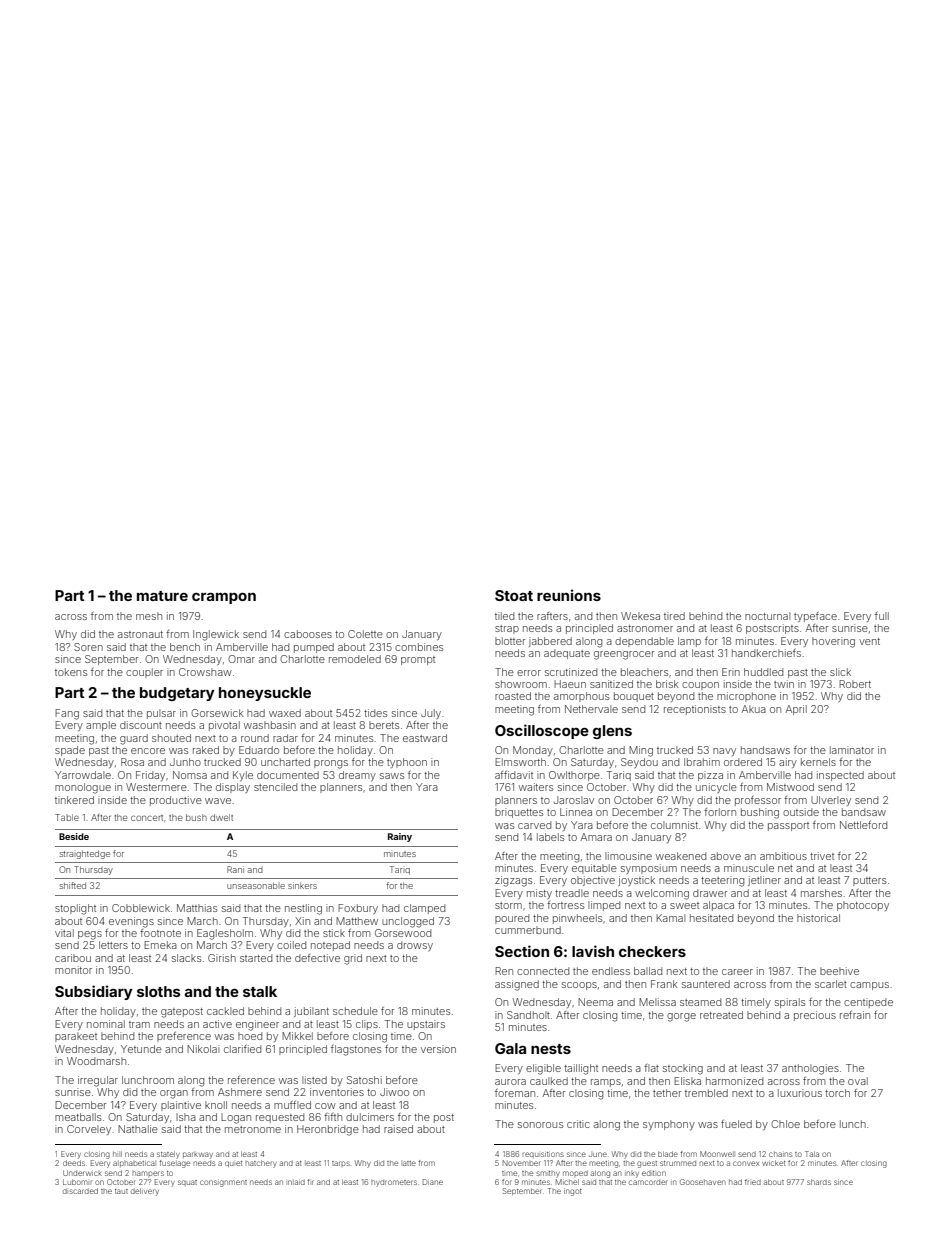 The height and width of the page is (1233, 952). I want to click on Stoat, so click(514, 595).
